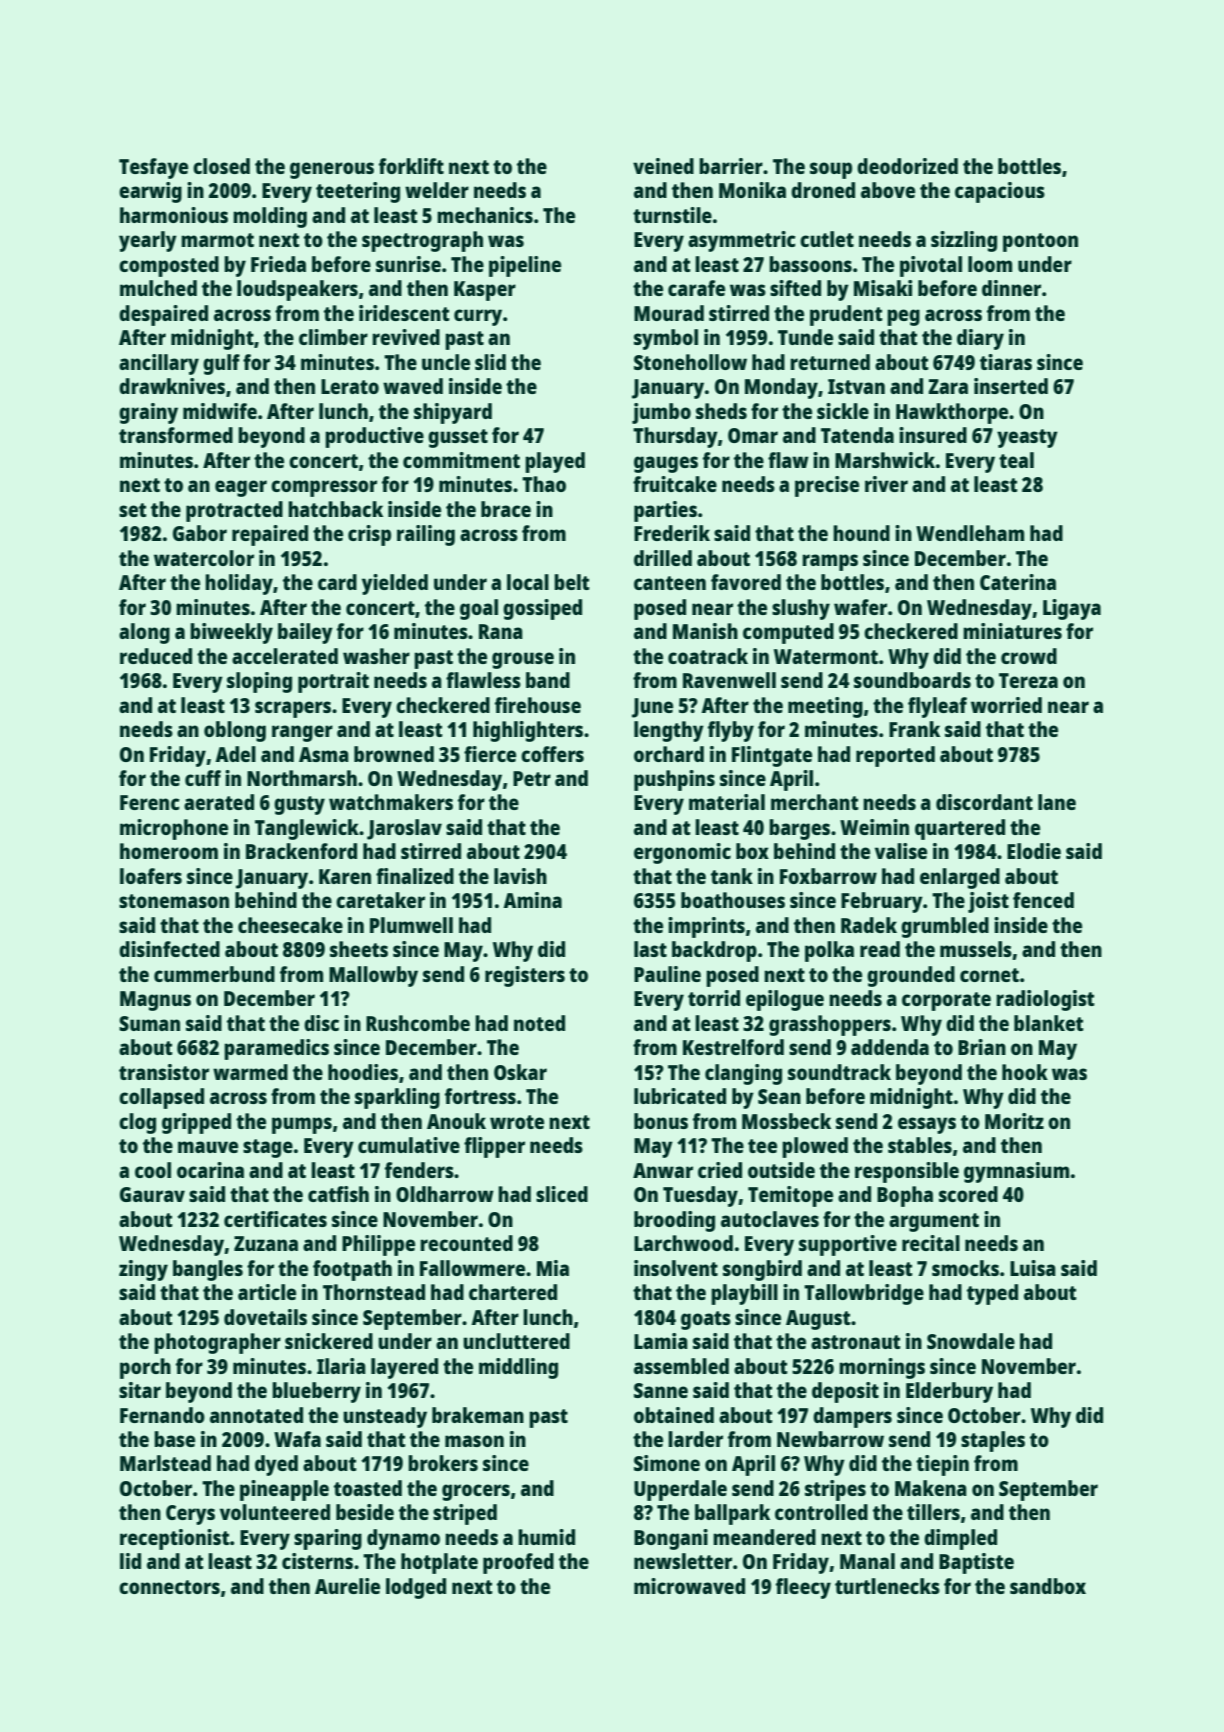 The height and width of the screenshot is (1732, 1224). Describe the element at coordinates (1028, 680) in the screenshot. I see `Tereza` at that location.
